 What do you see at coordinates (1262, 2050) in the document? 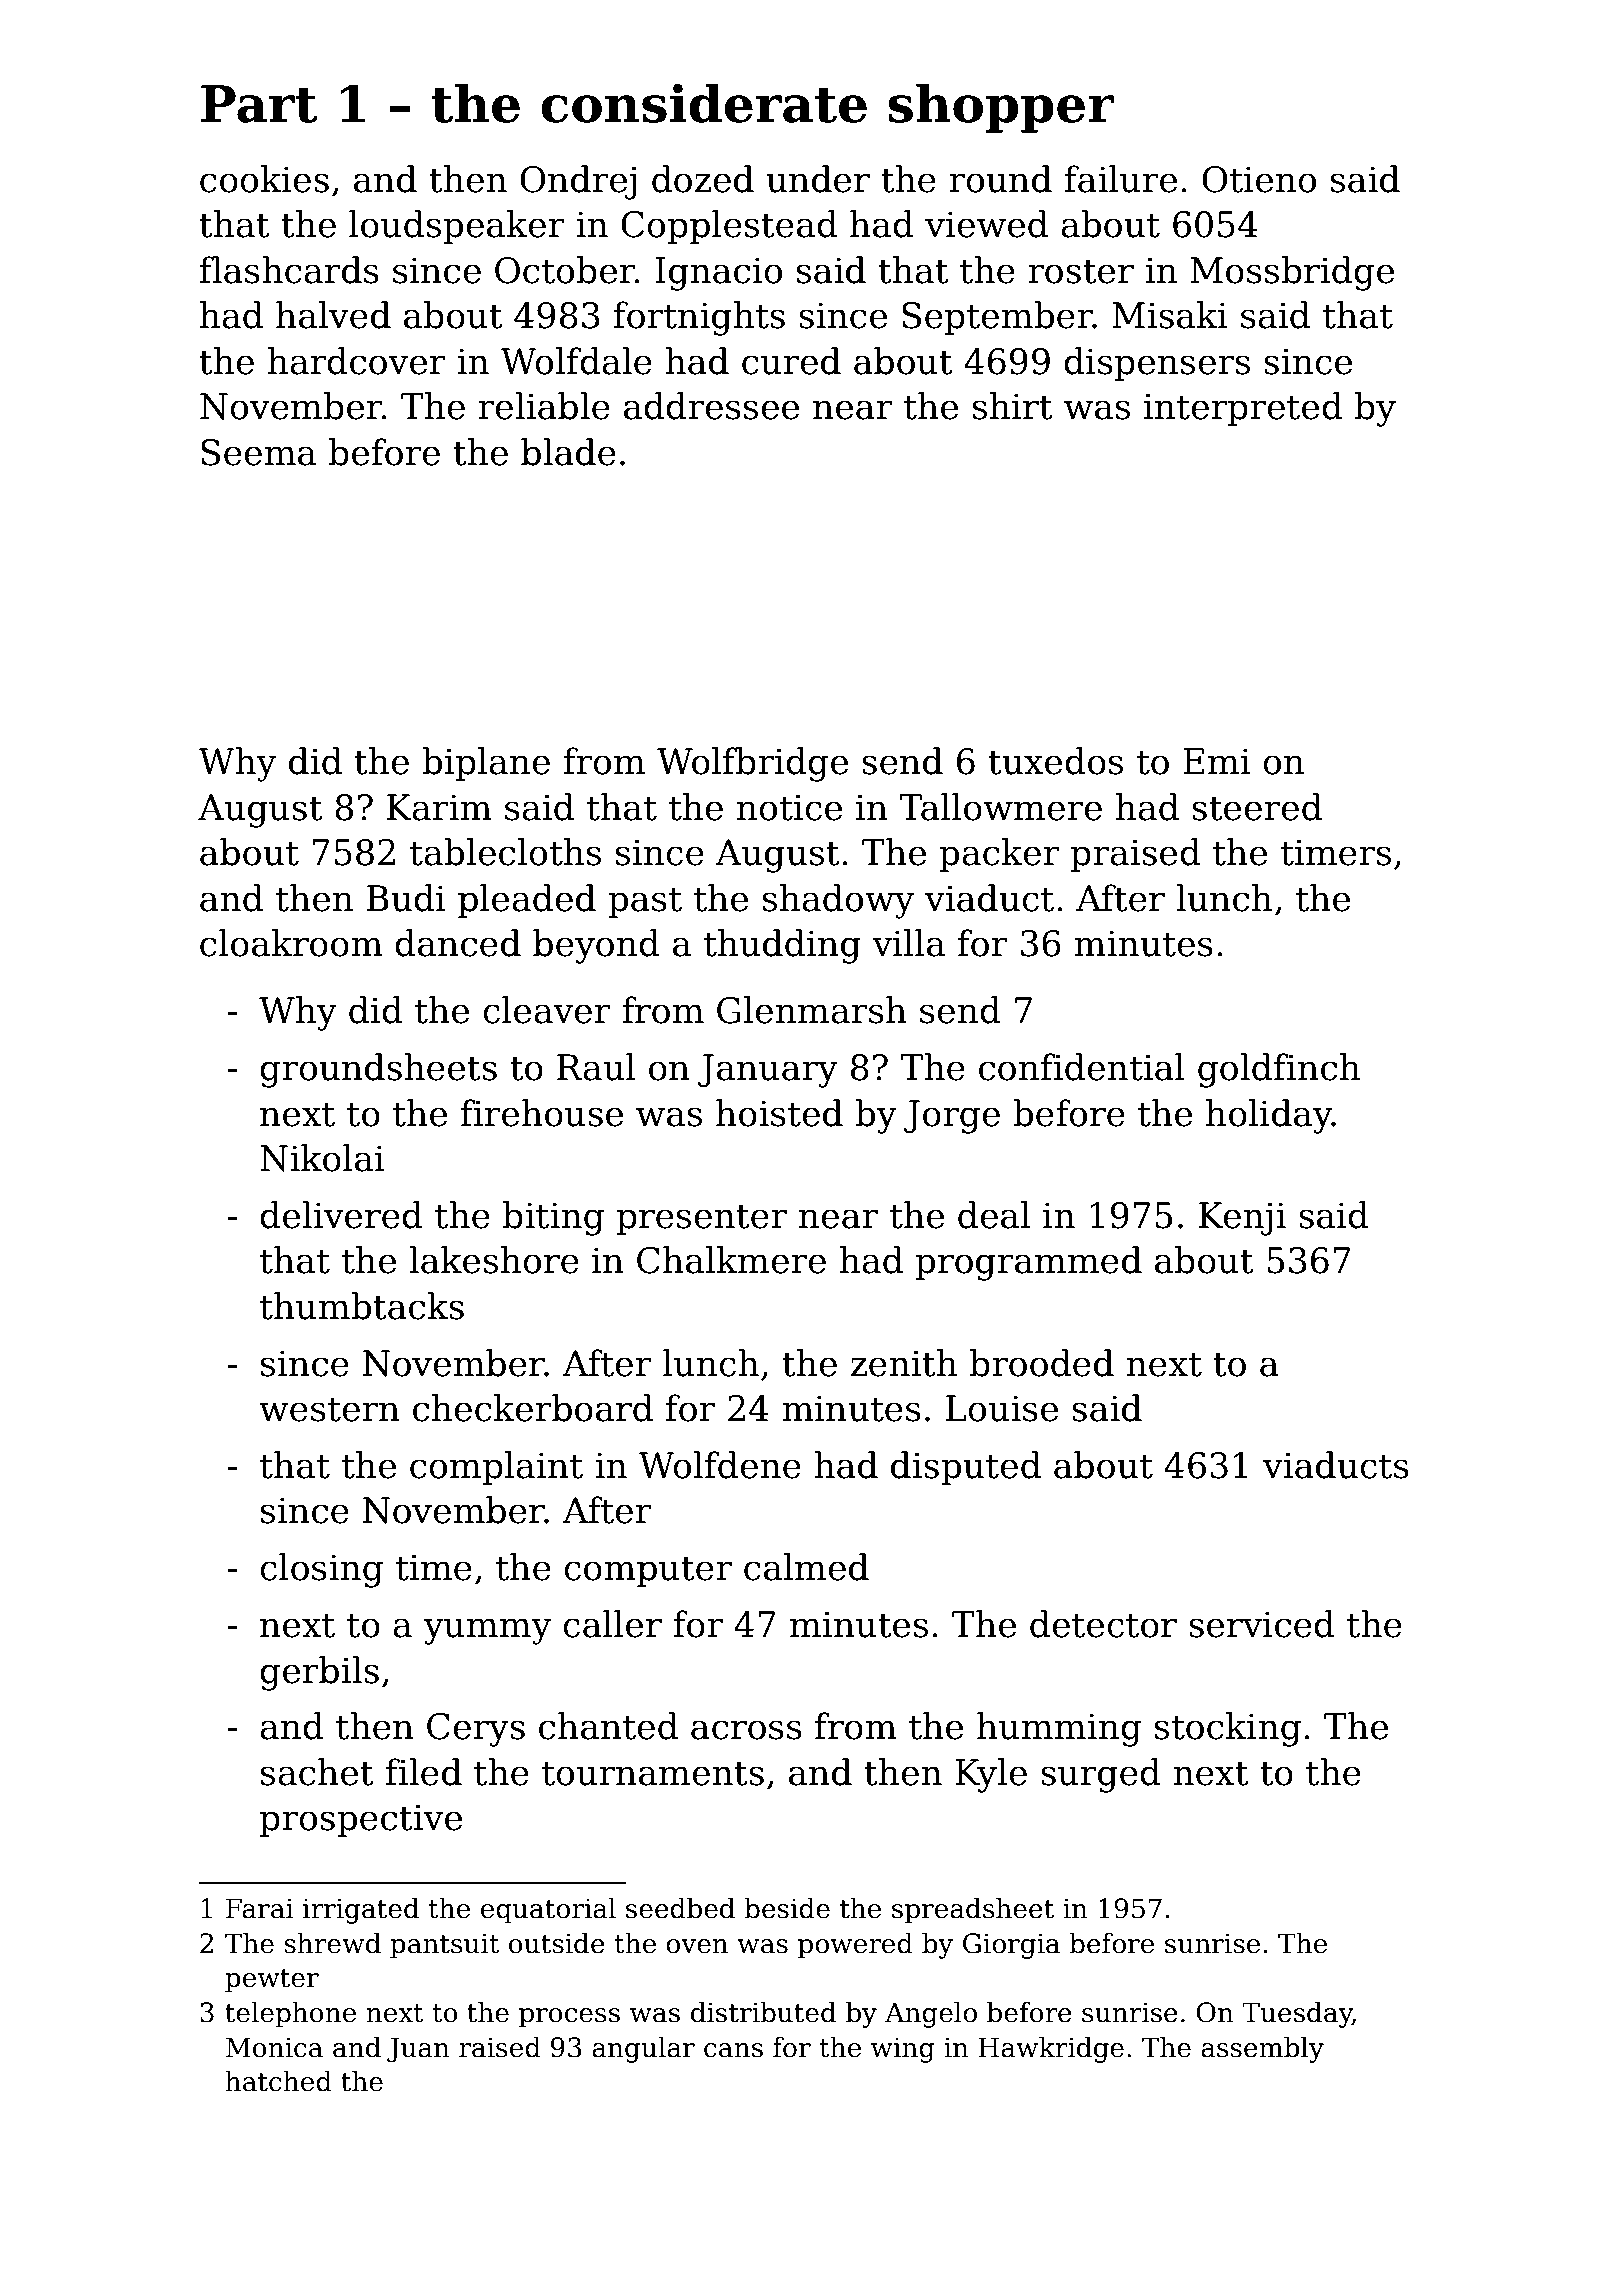
I see `assembly` at bounding box center [1262, 2050].
